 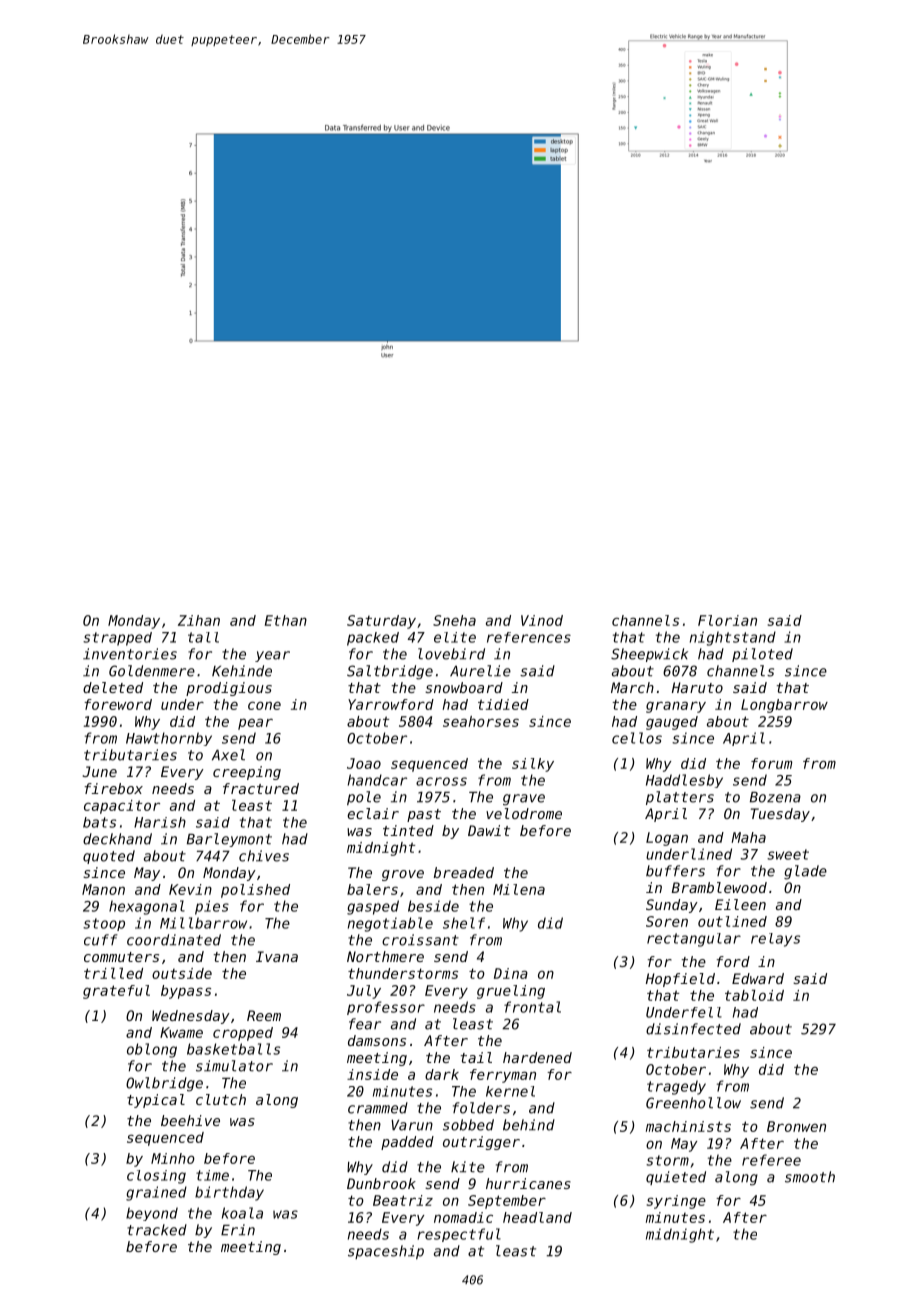 I want to click on cellos, so click(x=637, y=738).
